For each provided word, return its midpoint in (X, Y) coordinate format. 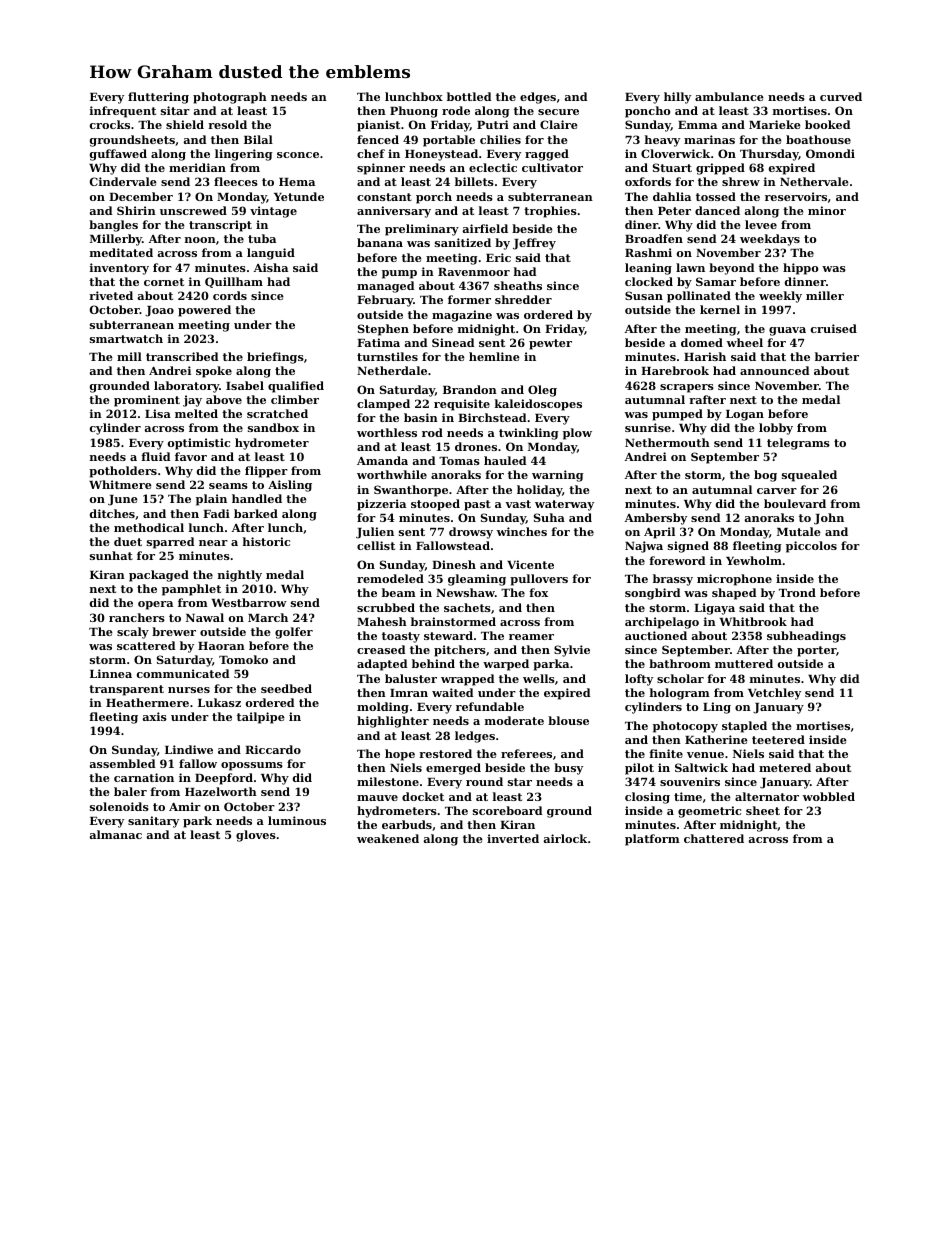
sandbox (273, 427)
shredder (523, 299)
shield (185, 124)
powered (204, 311)
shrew (741, 181)
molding (383, 708)
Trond (797, 592)
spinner (381, 169)
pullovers (539, 580)
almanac (116, 834)
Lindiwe (189, 749)
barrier (837, 356)
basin (421, 417)
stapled (744, 727)
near (213, 543)
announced (775, 370)
